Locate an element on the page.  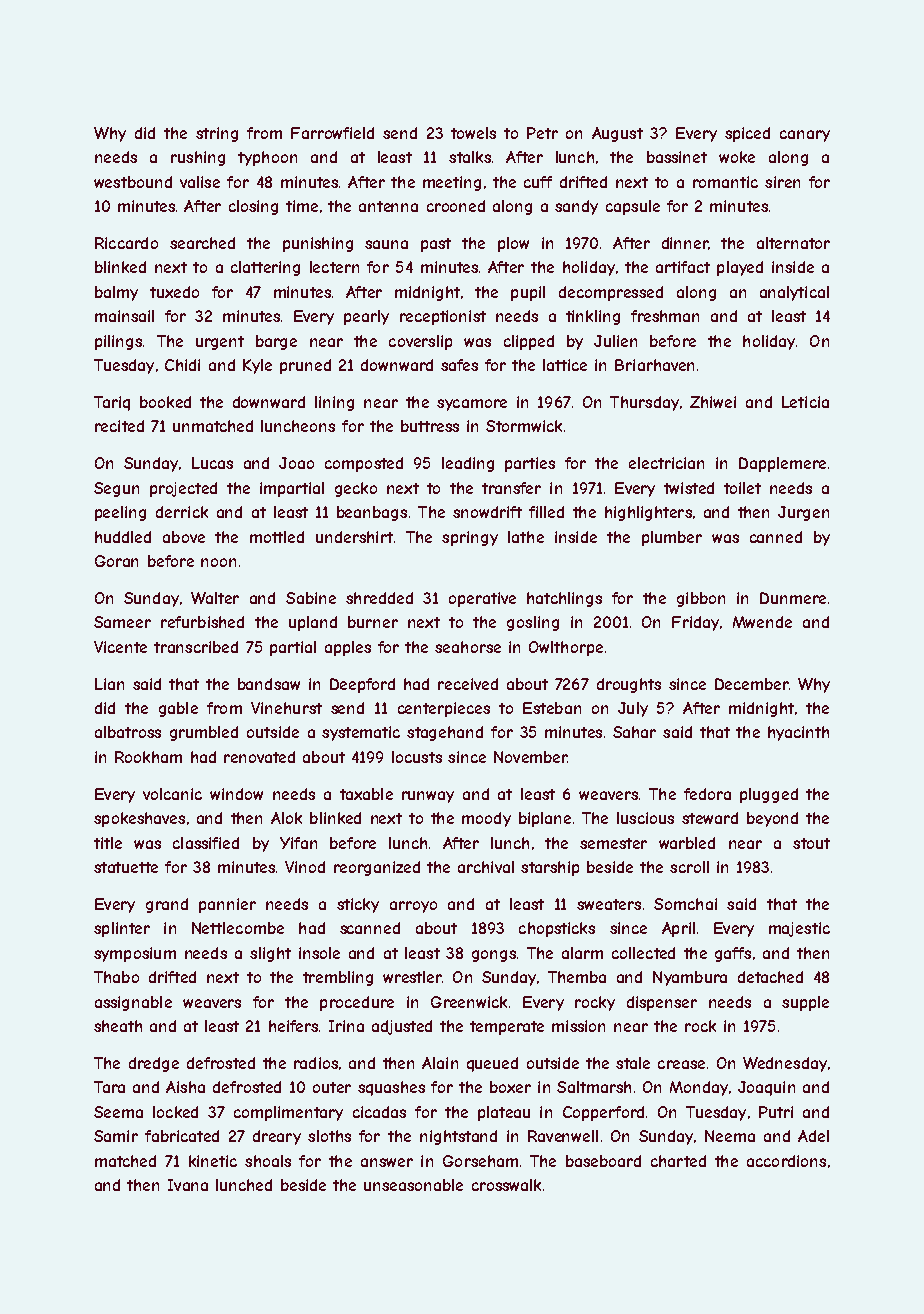
string is located at coordinates (217, 134).
